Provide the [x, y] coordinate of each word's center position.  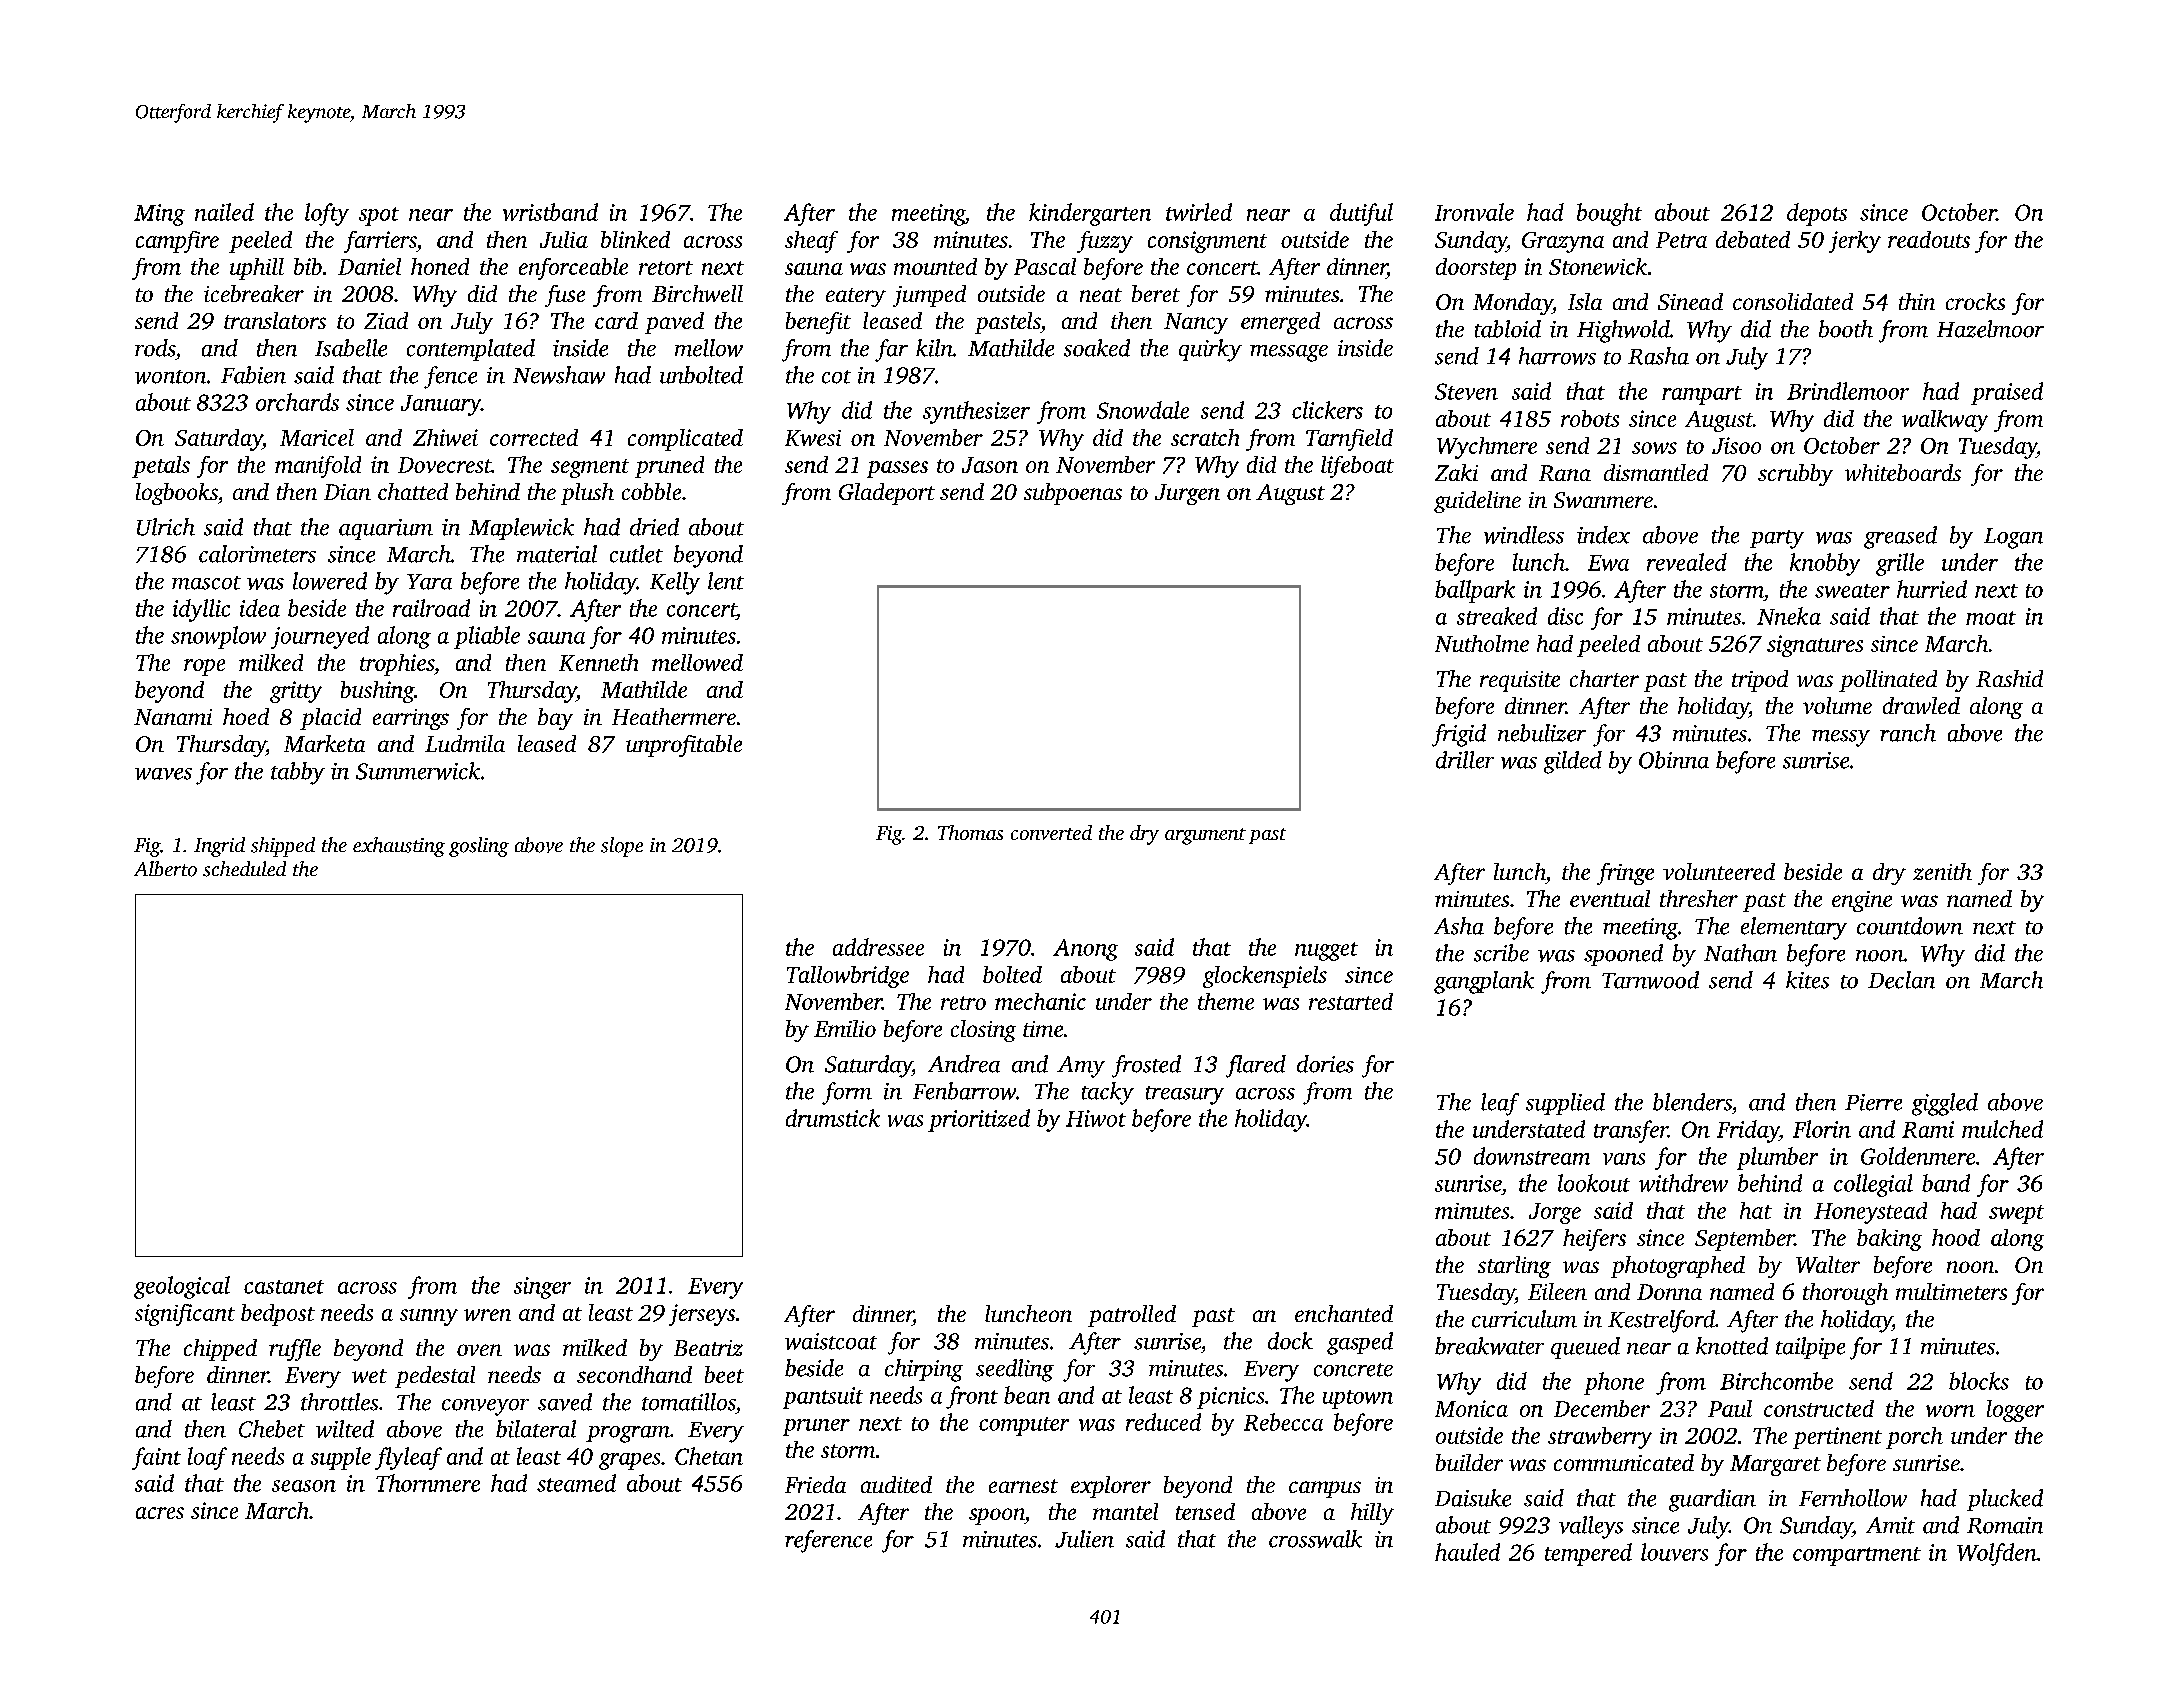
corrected [534, 437]
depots [1817, 214]
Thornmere [428, 1483]
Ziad [386, 320]
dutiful [1361, 214]
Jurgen [1187, 494]
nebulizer [1542, 733]
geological [182, 1287]
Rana [1565, 473]
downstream [1532, 1156]
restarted [1351, 1001]
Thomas [970, 832]
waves [163, 774]
